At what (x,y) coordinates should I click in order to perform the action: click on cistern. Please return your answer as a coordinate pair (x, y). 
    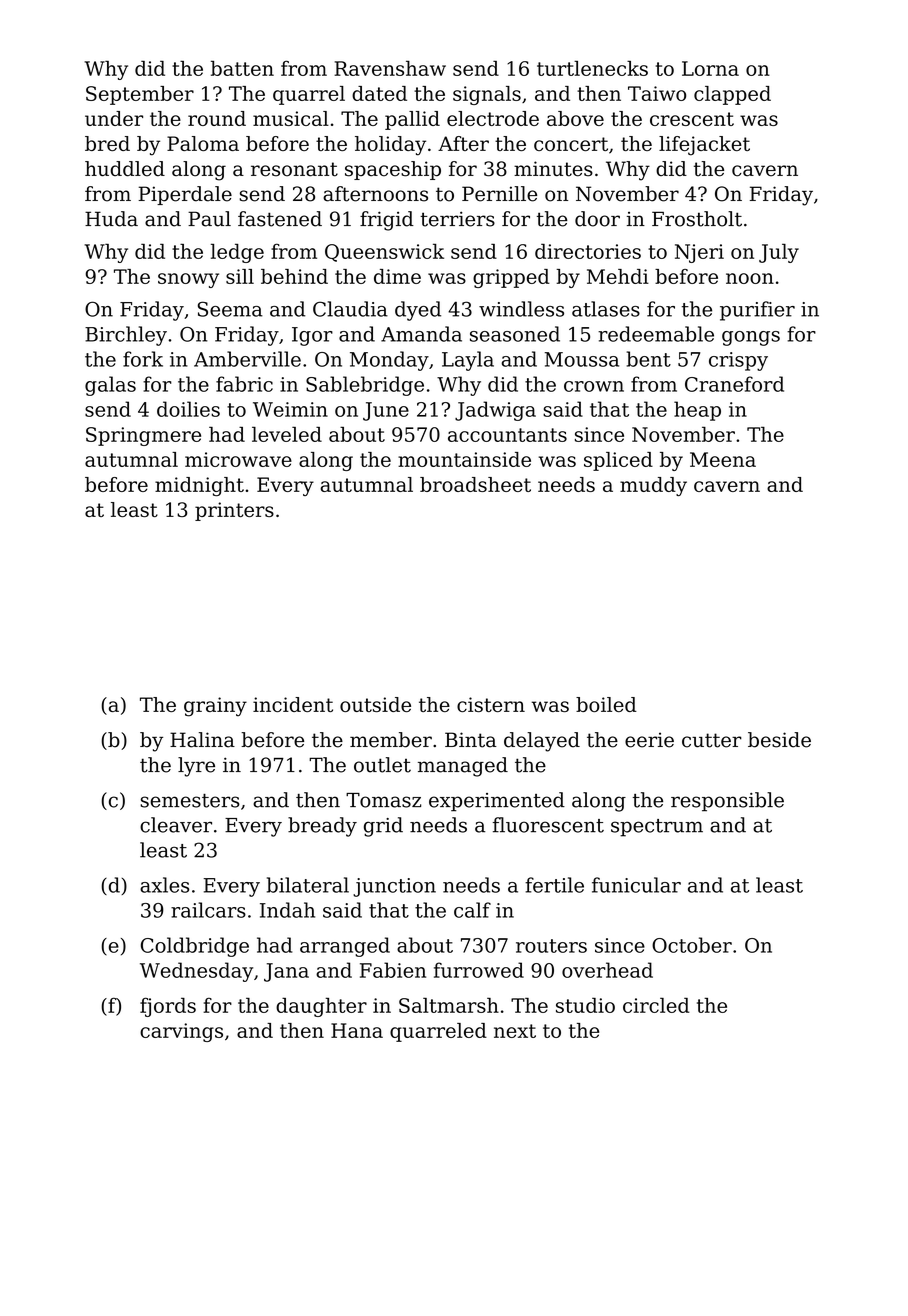
    Looking at the image, I should click on (491, 704).
